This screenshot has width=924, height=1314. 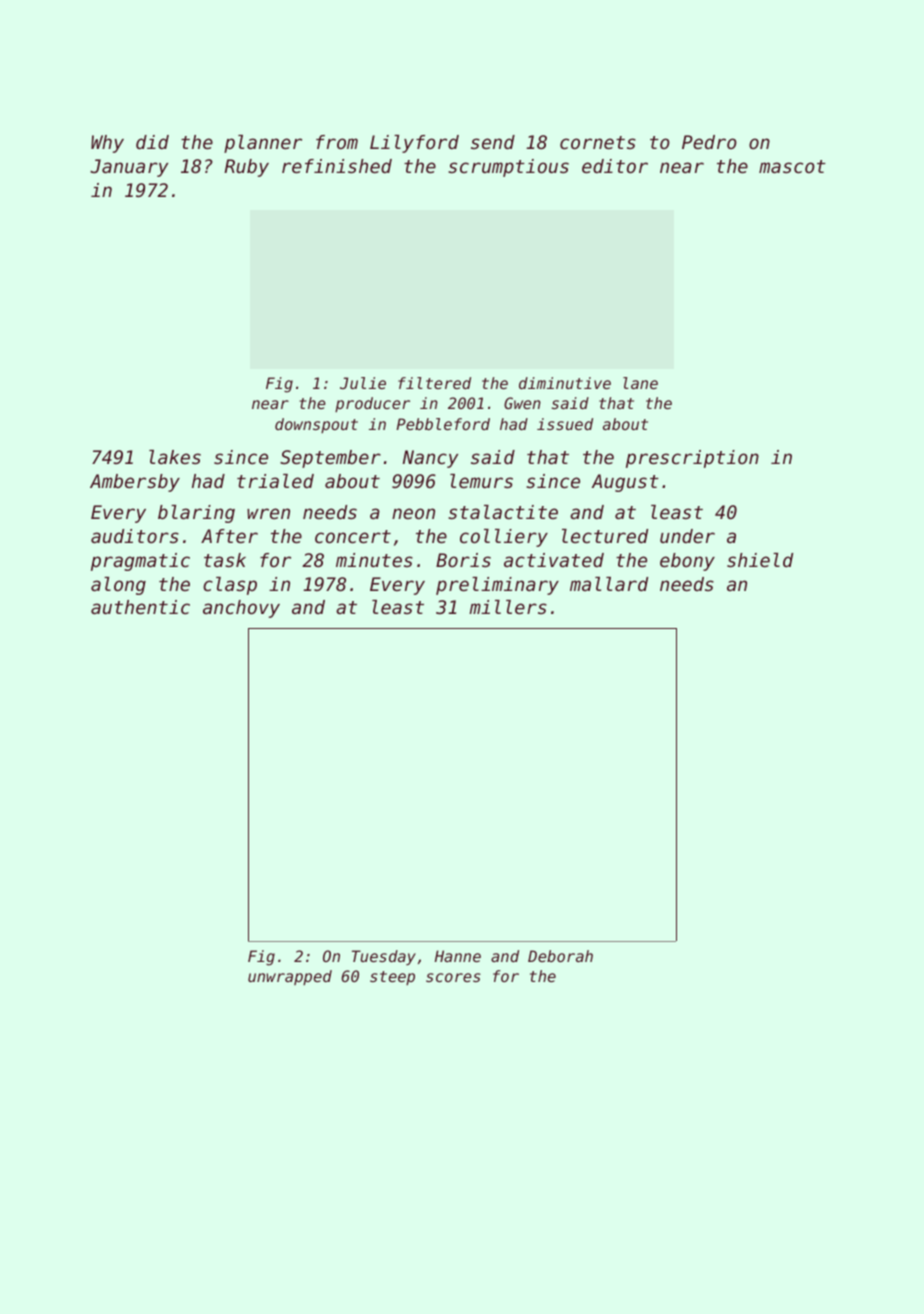 What do you see at coordinates (792, 166) in the screenshot?
I see `mascot` at bounding box center [792, 166].
